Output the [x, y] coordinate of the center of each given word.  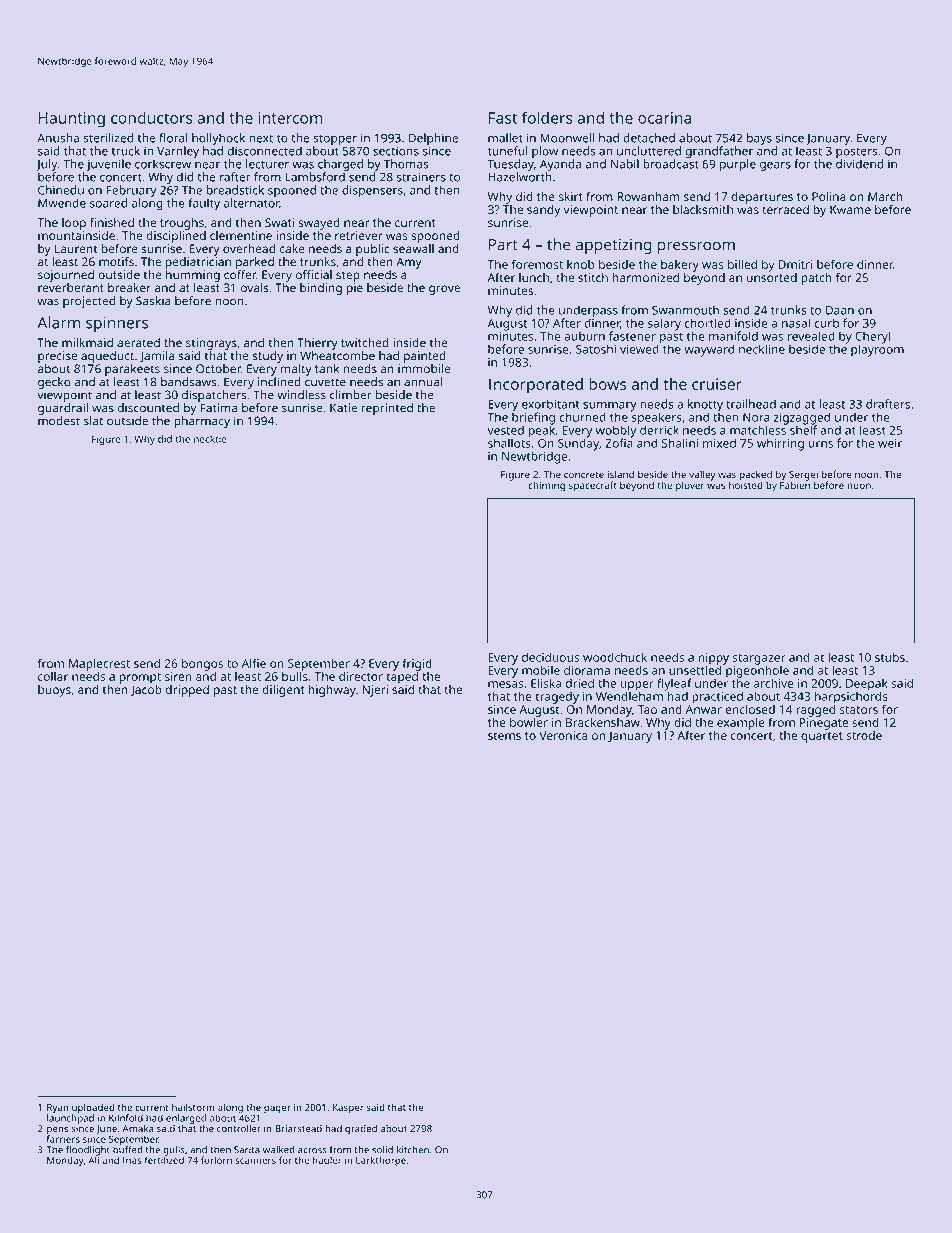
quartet [822, 737]
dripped [187, 691]
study [267, 357]
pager [277, 1109]
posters [857, 152]
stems [504, 736]
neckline [762, 349]
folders [547, 117]
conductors [152, 117]
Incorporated [536, 386]
